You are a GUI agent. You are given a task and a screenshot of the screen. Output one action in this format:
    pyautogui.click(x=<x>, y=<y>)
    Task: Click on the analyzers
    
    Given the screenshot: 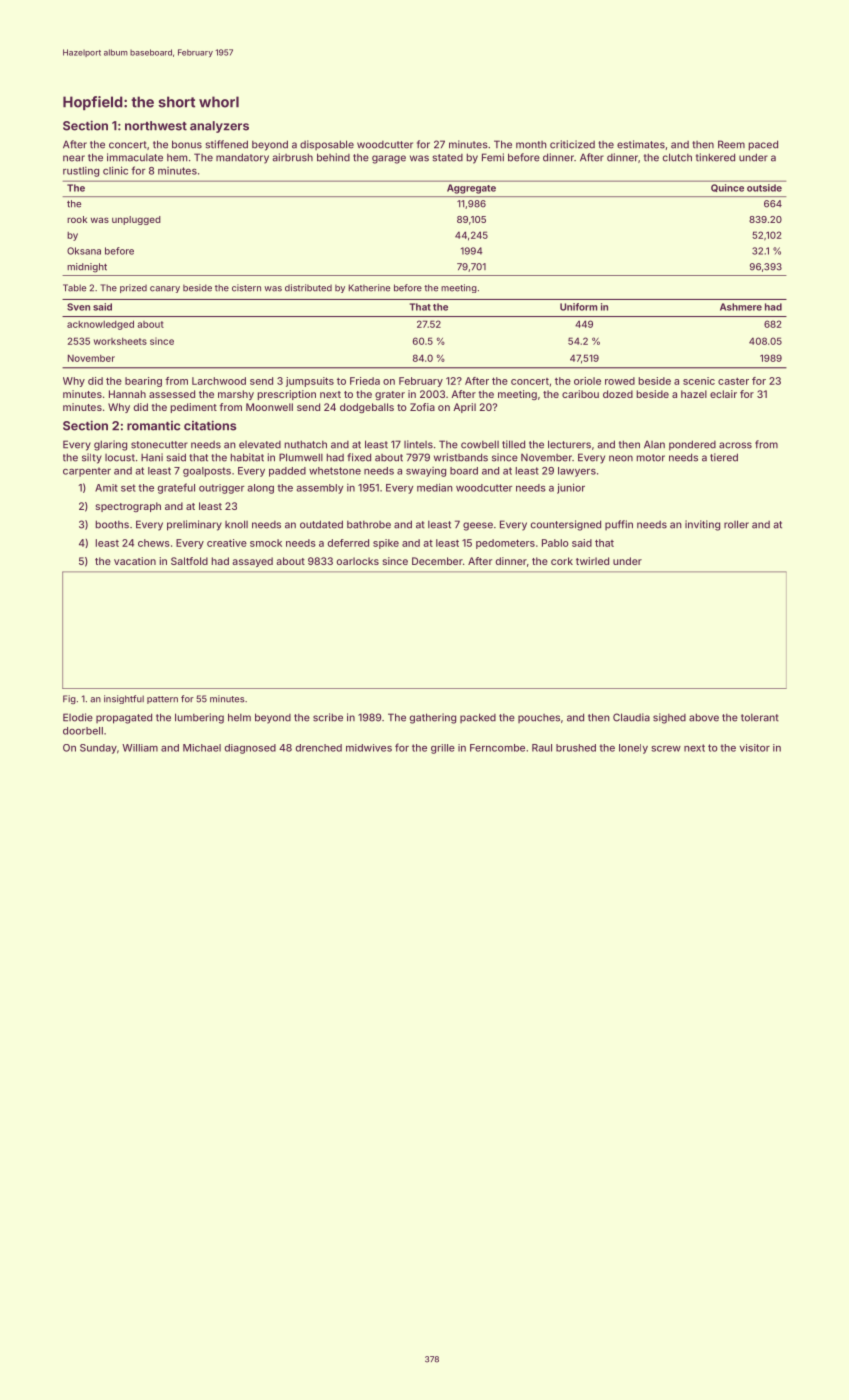 What is the action you would take?
    pyautogui.click(x=219, y=127)
